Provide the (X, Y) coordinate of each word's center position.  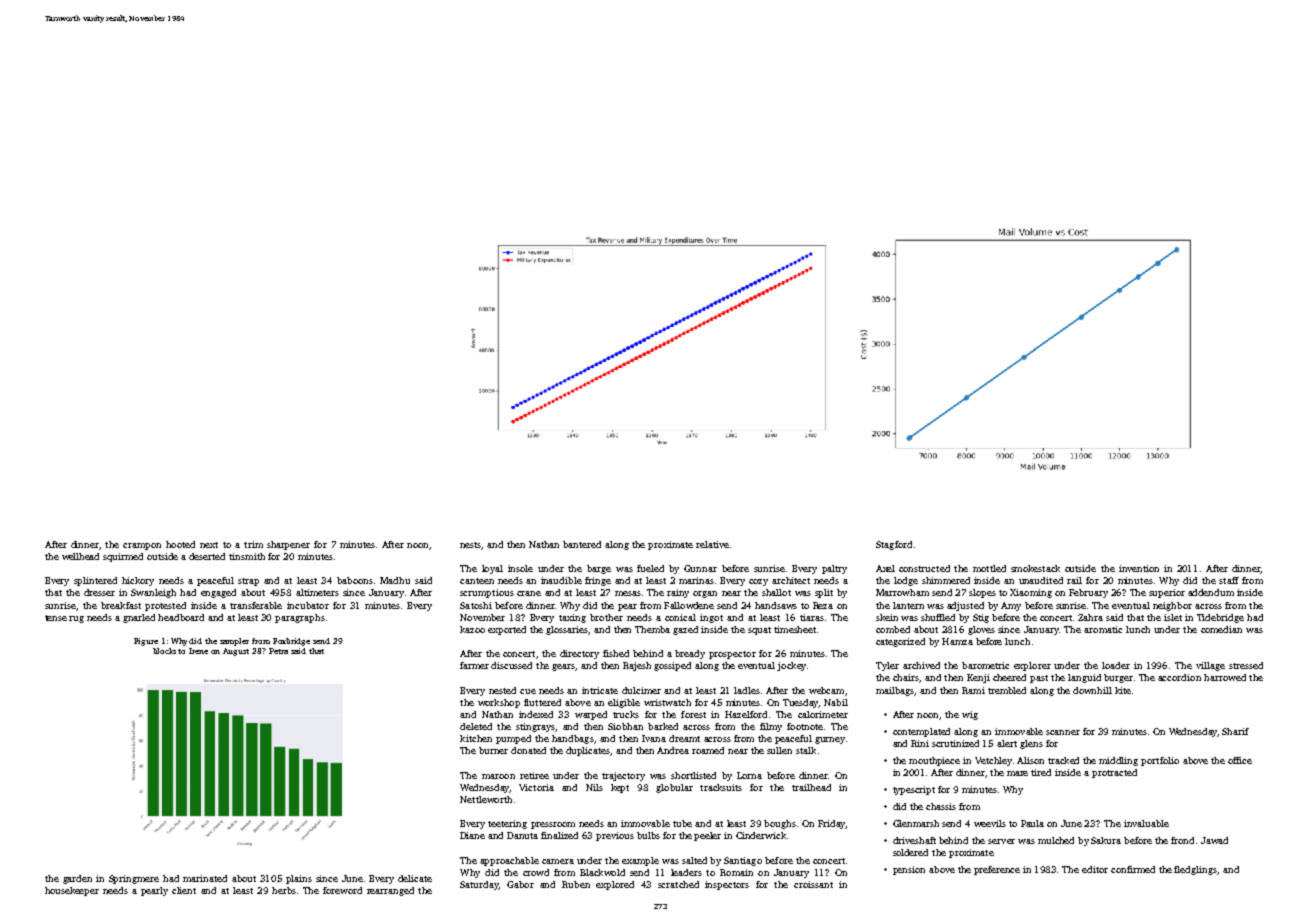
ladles (747, 690)
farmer (474, 665)
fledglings (1196, 870)
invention (1139, 568)
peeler (707, 836)
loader (1116, 665)
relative (712, 544)
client (184, 890)
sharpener (288, 545)
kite (1123, 690)
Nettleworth (486, 799)
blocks (164, 651)
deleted (476, 726)
